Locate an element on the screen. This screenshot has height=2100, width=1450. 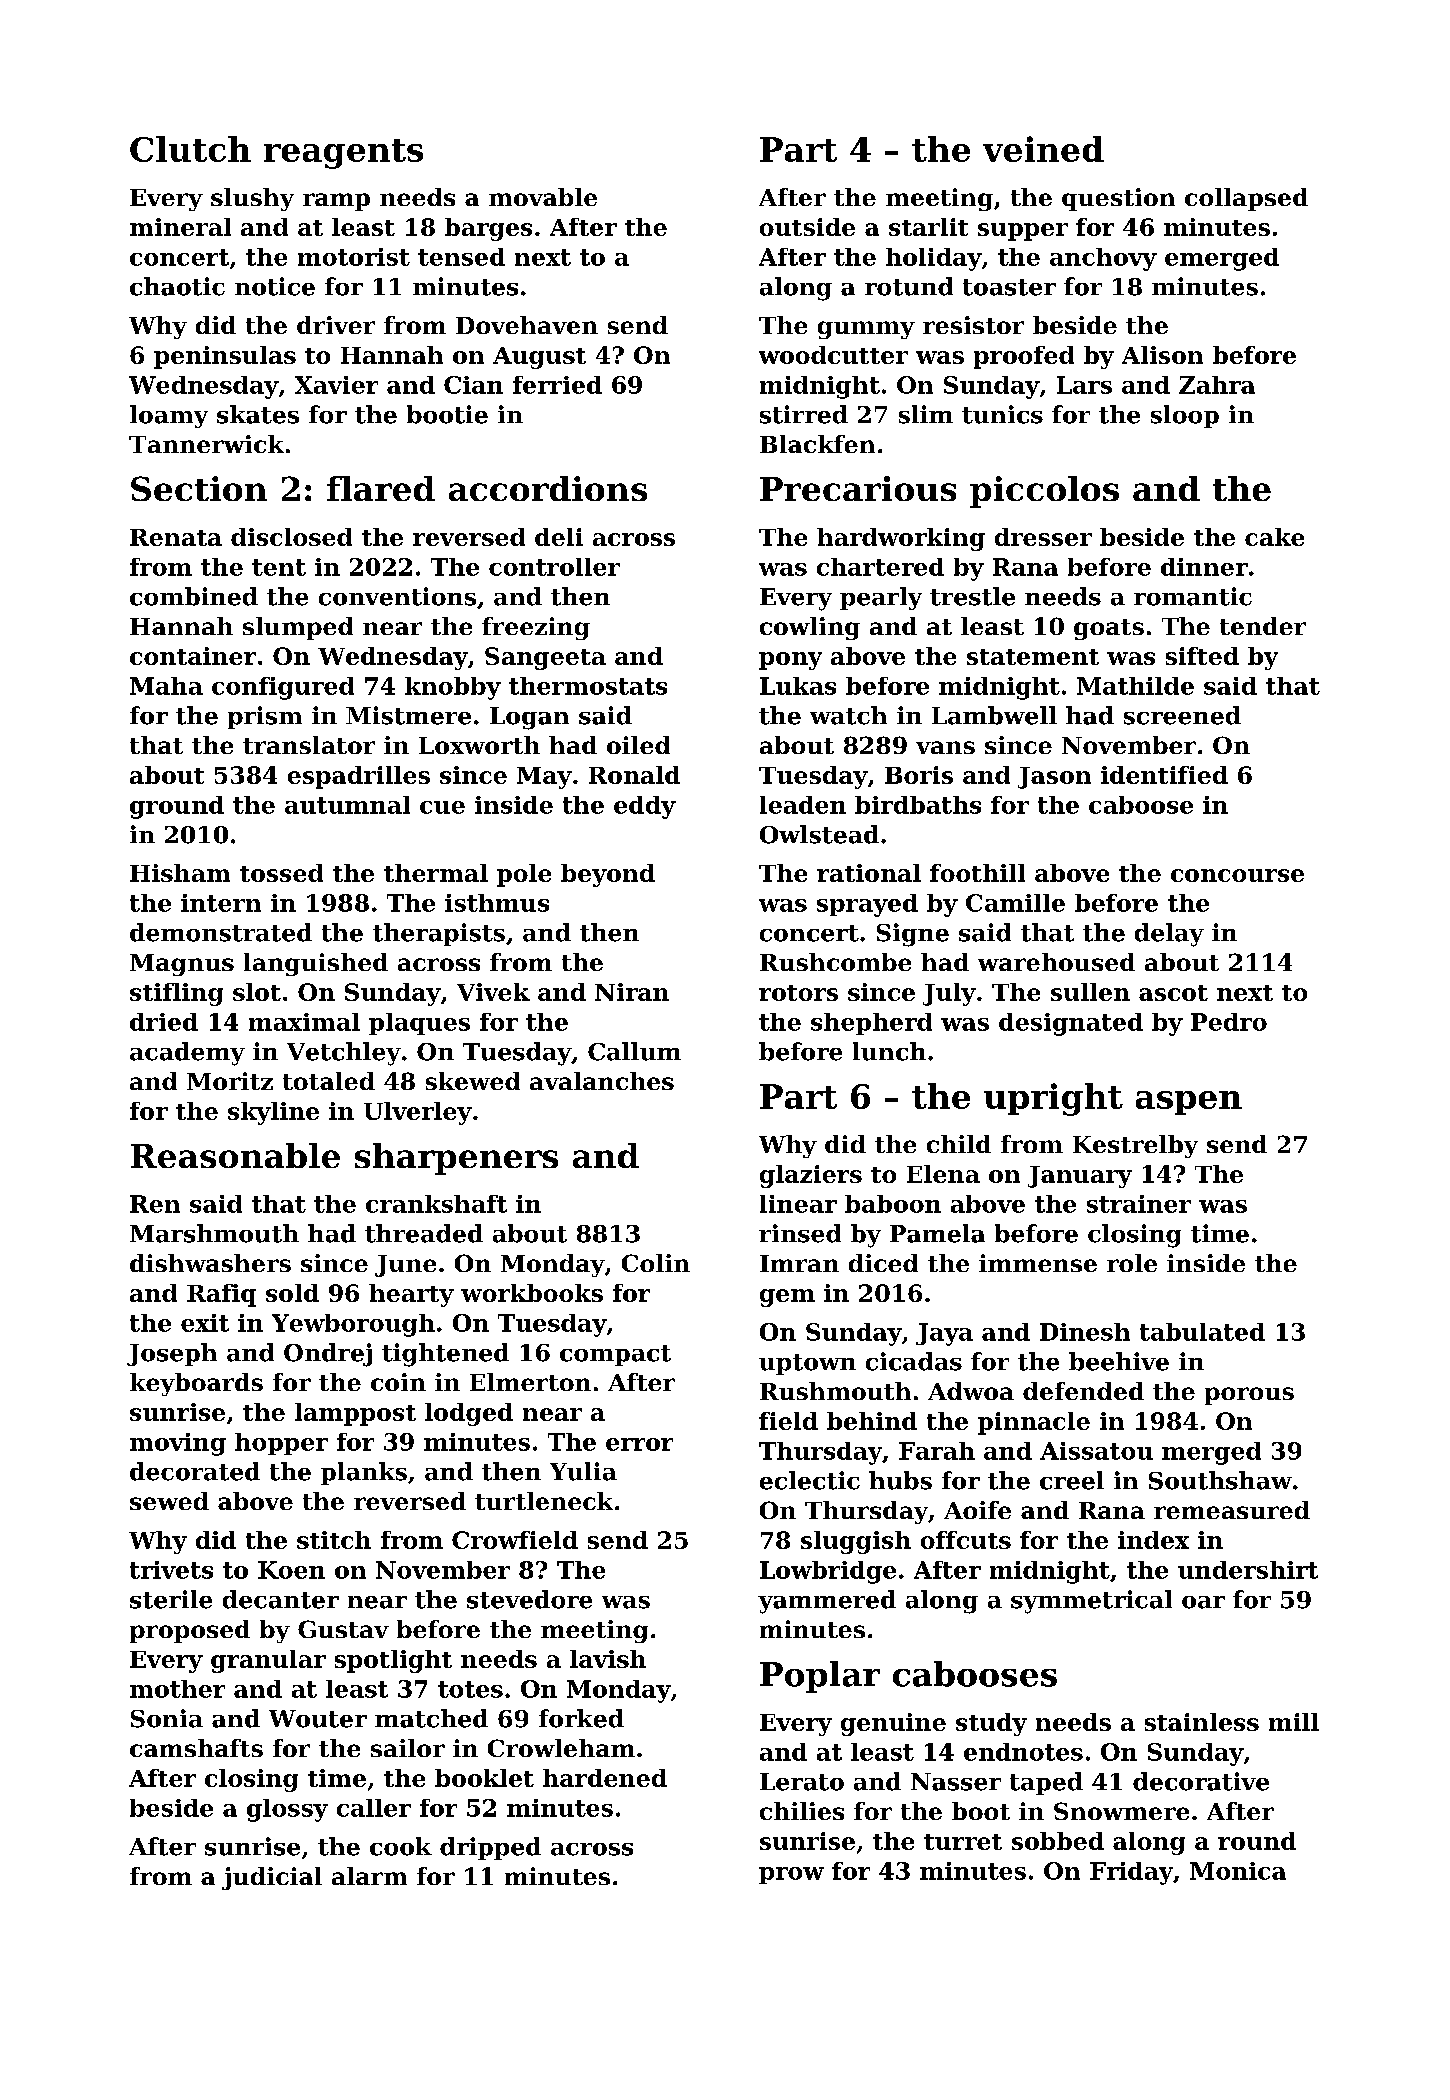
outside is located at coordinates (807, 227).
